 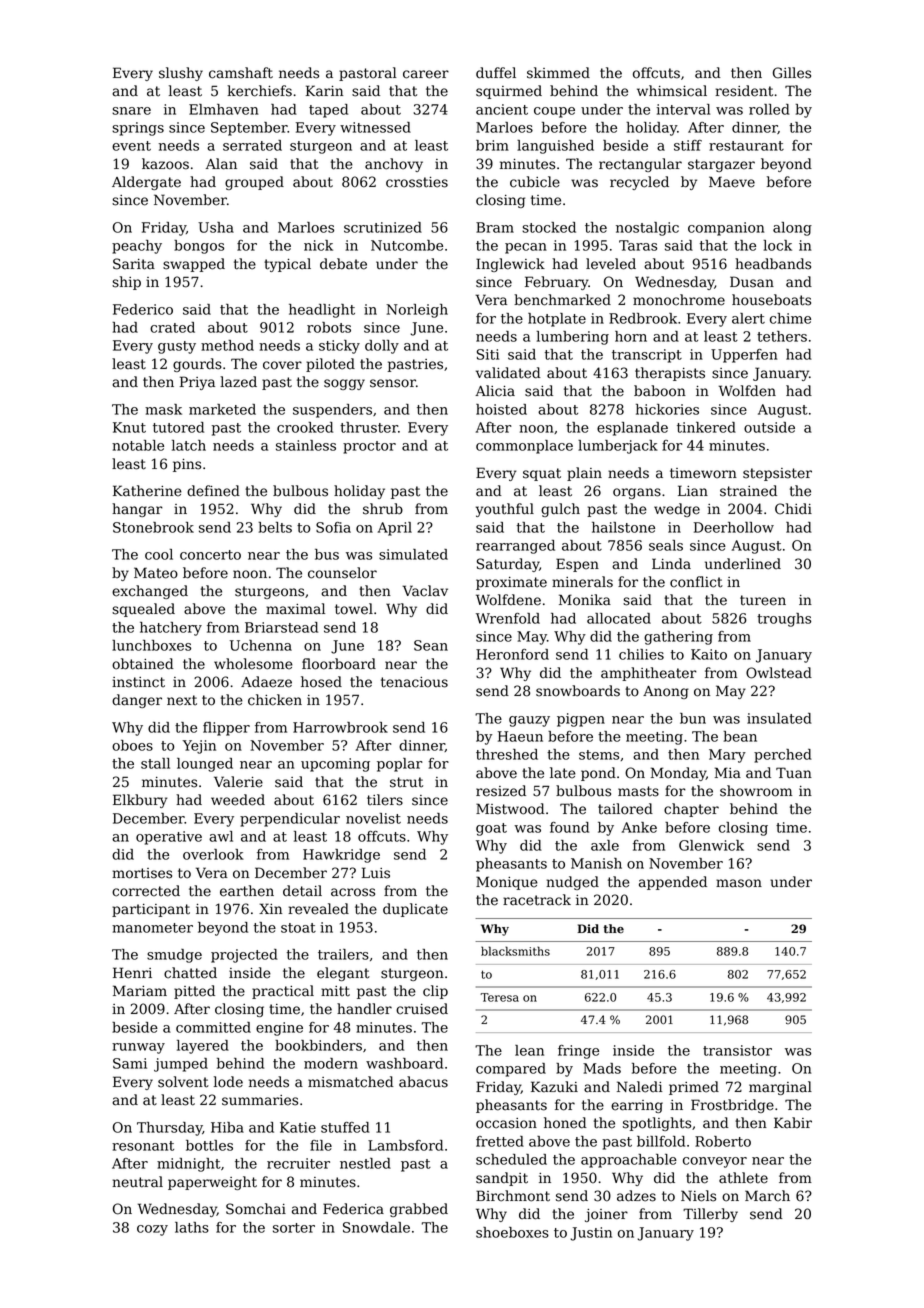 What do you see at coordinates (638, 245) in the screenshot?
I see `Taras` at bounding box center [638, 245].
